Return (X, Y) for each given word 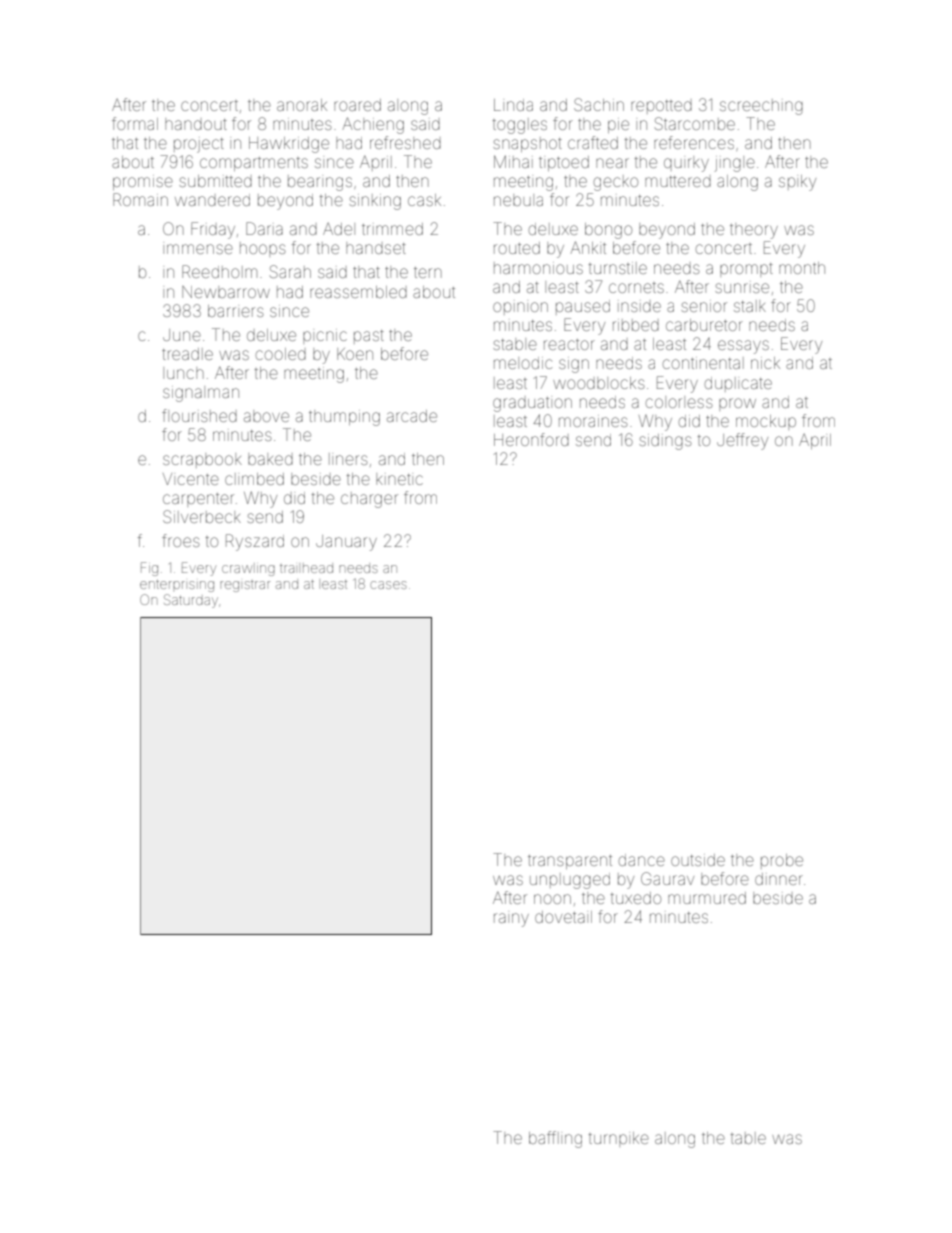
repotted (661, 107)
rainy (511, 920)
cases (388, 585)
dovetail (563, 917)
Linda (513, 105)
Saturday (191, 601)
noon (552, 899)
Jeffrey (742, 441)
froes (181, 540)
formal (135, 123)
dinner (779, 879)
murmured (707, 898)
